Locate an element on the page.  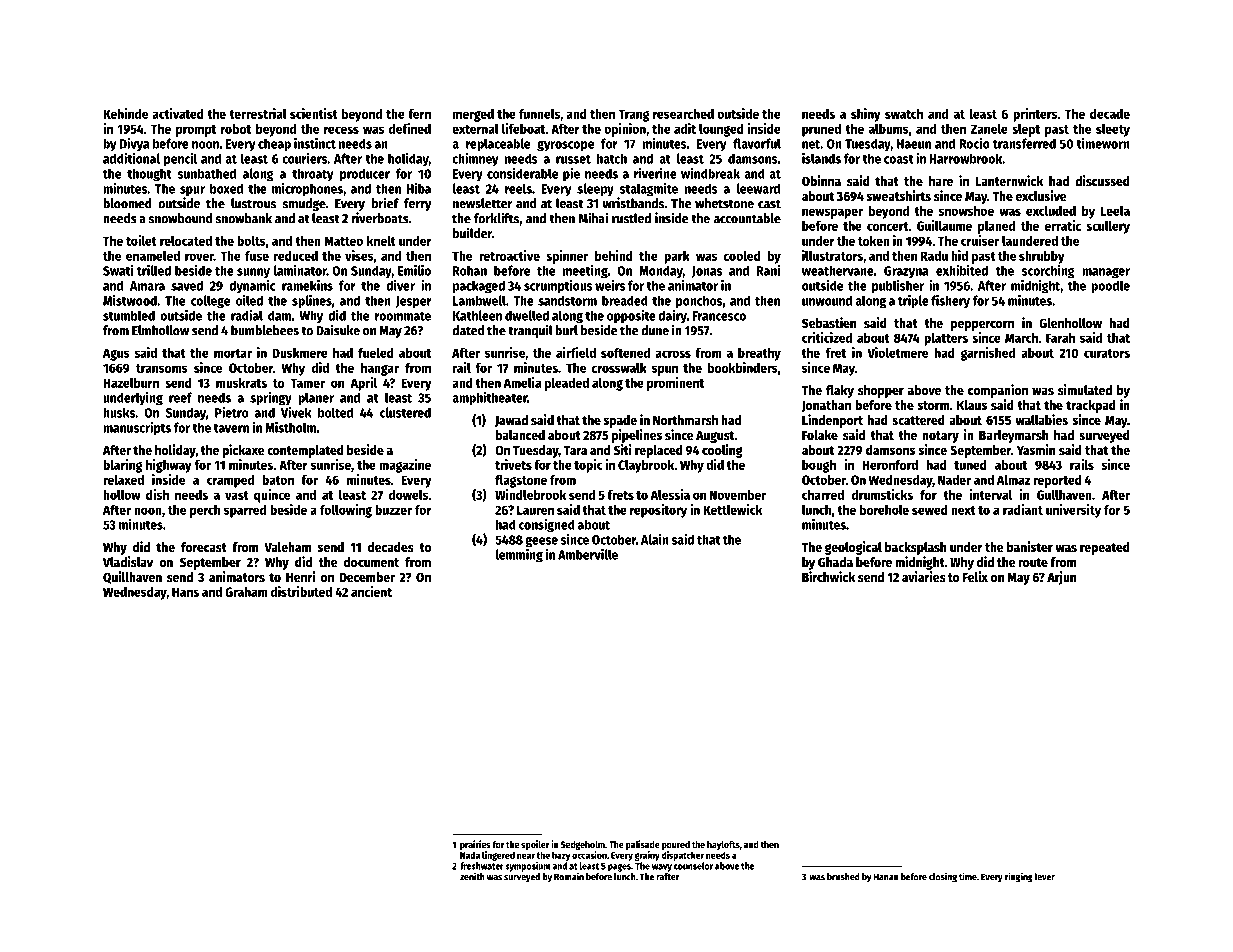
Kehinde is located at coordinates (125, 113).
